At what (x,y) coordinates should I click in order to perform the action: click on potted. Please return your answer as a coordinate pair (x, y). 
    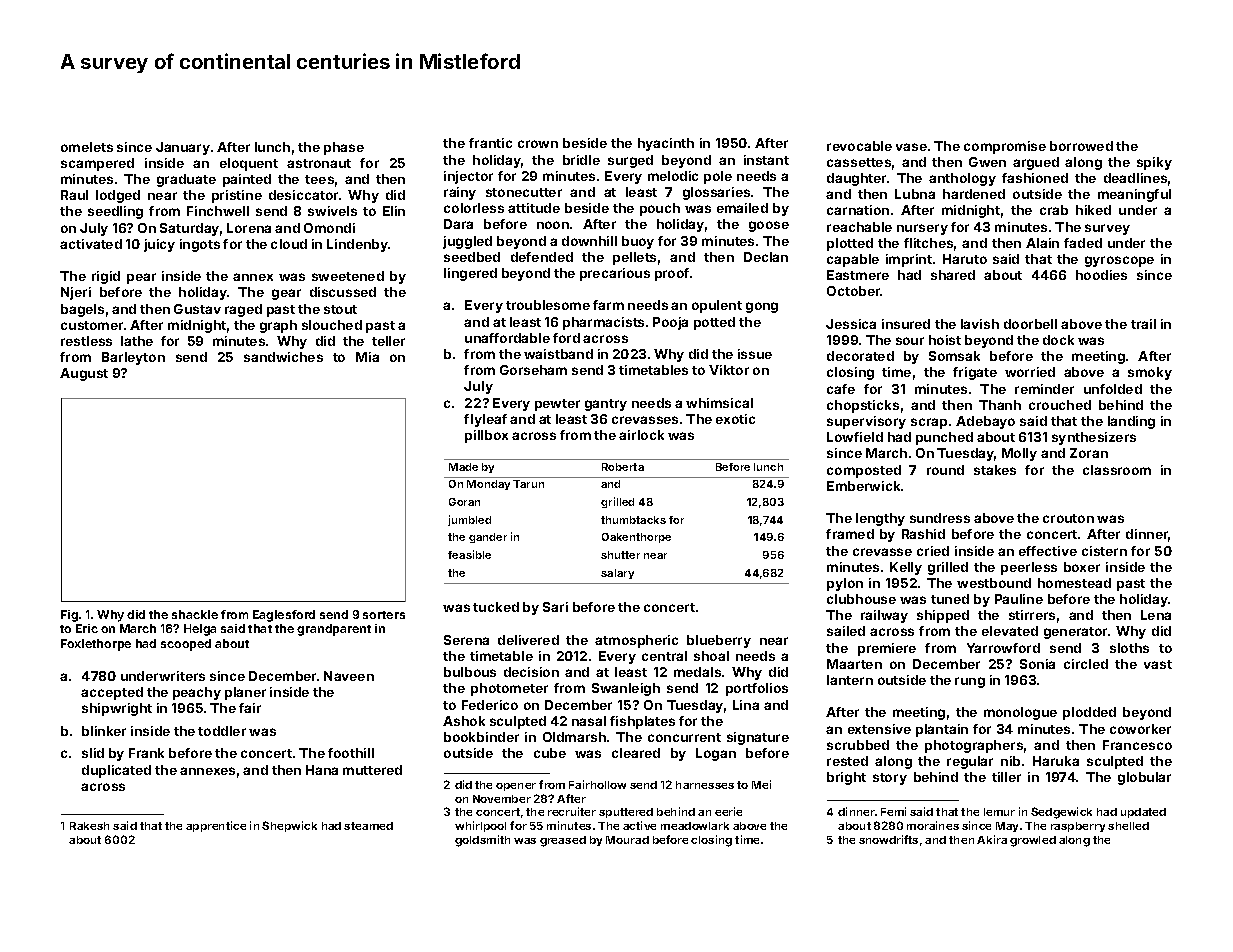
    Looking at the image, I should click on (714, 323).
